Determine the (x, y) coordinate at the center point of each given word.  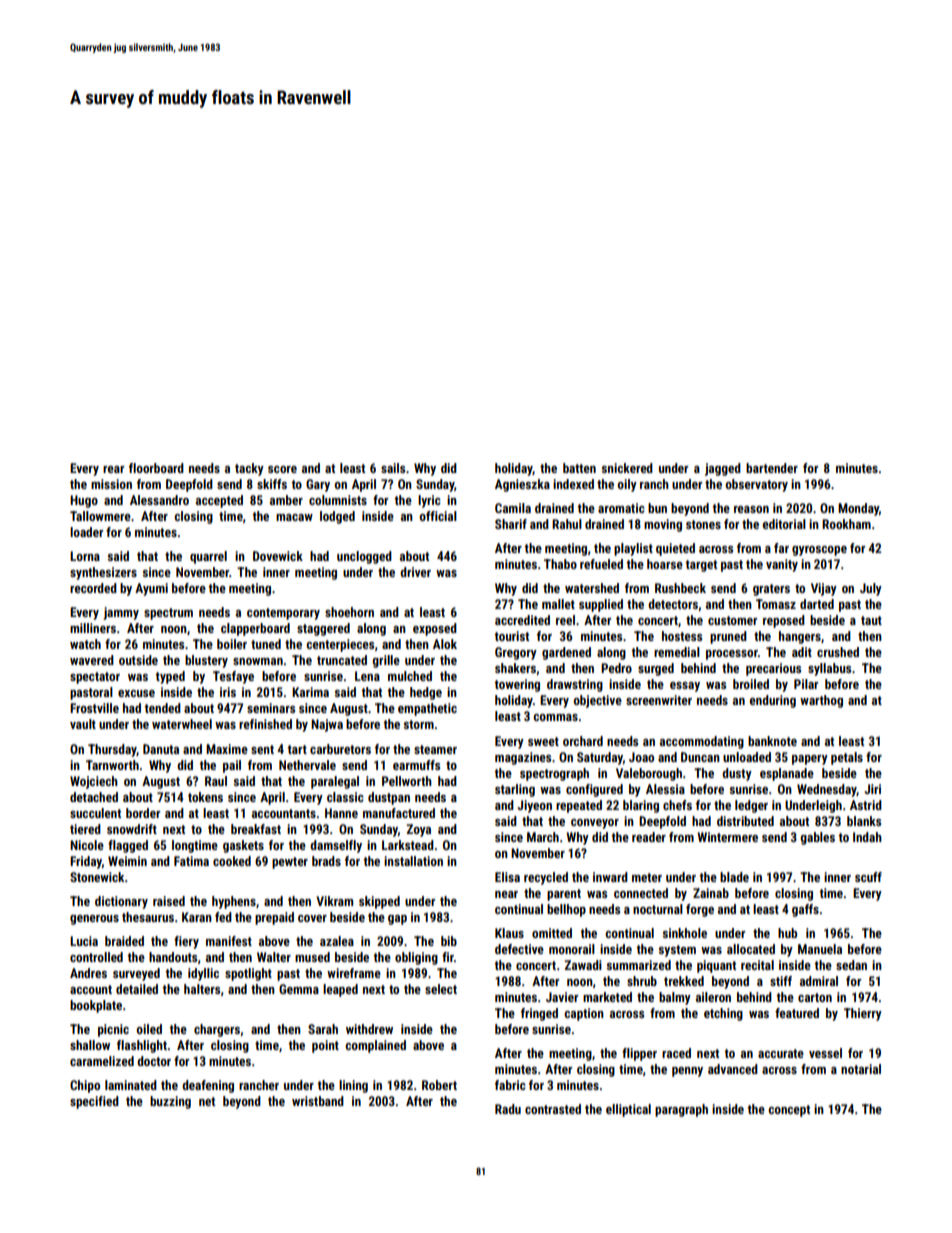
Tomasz (776, 604)
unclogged (364, 557)
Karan (197, 917)
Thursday (112, 750)
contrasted (553, 1109)
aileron (713, 997)
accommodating (702, 742)
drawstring (575, 685)
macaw (294, 517)
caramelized (102, 1061)
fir (448, 957)
